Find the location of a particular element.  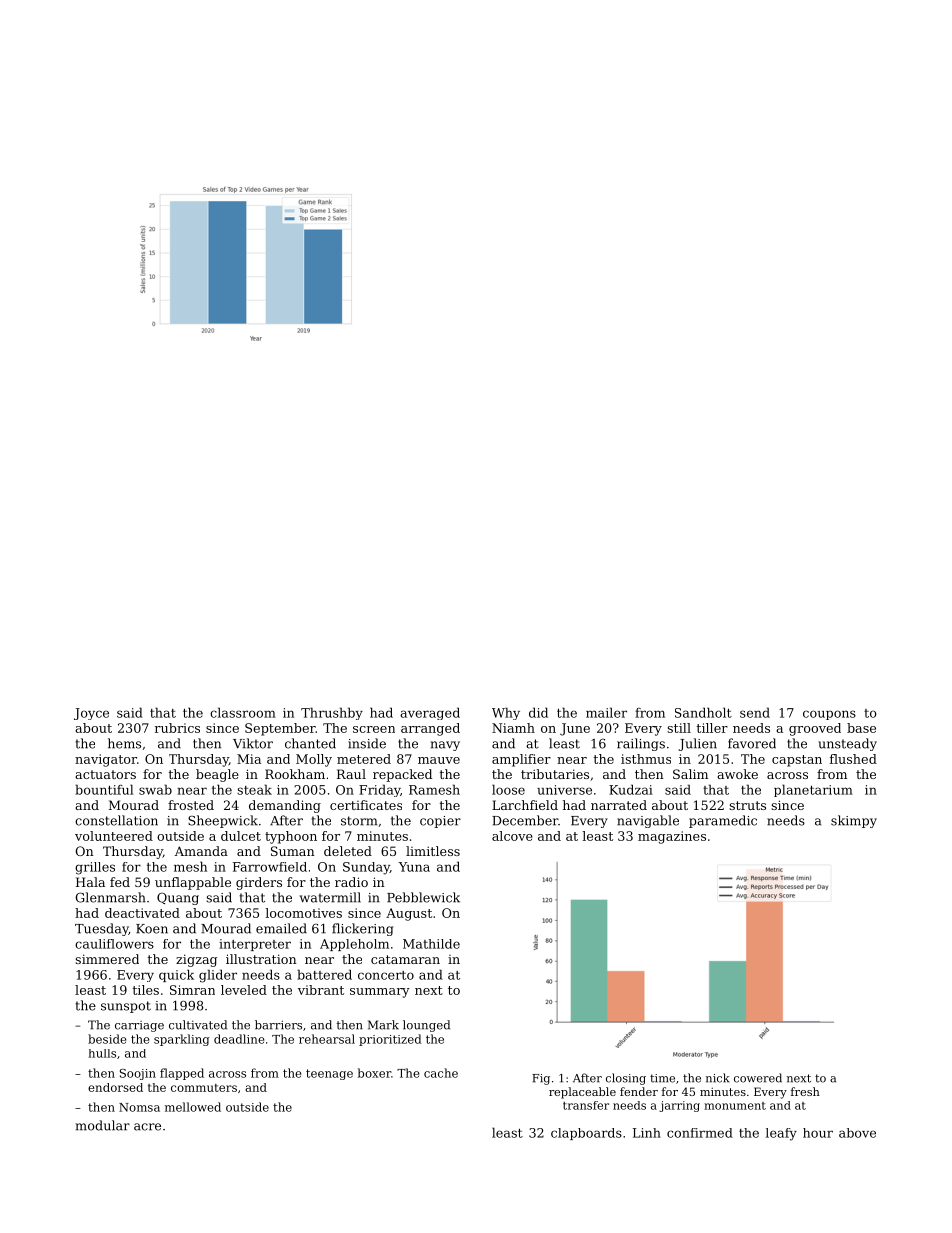

classroom is located at coordinates (243, 712).
